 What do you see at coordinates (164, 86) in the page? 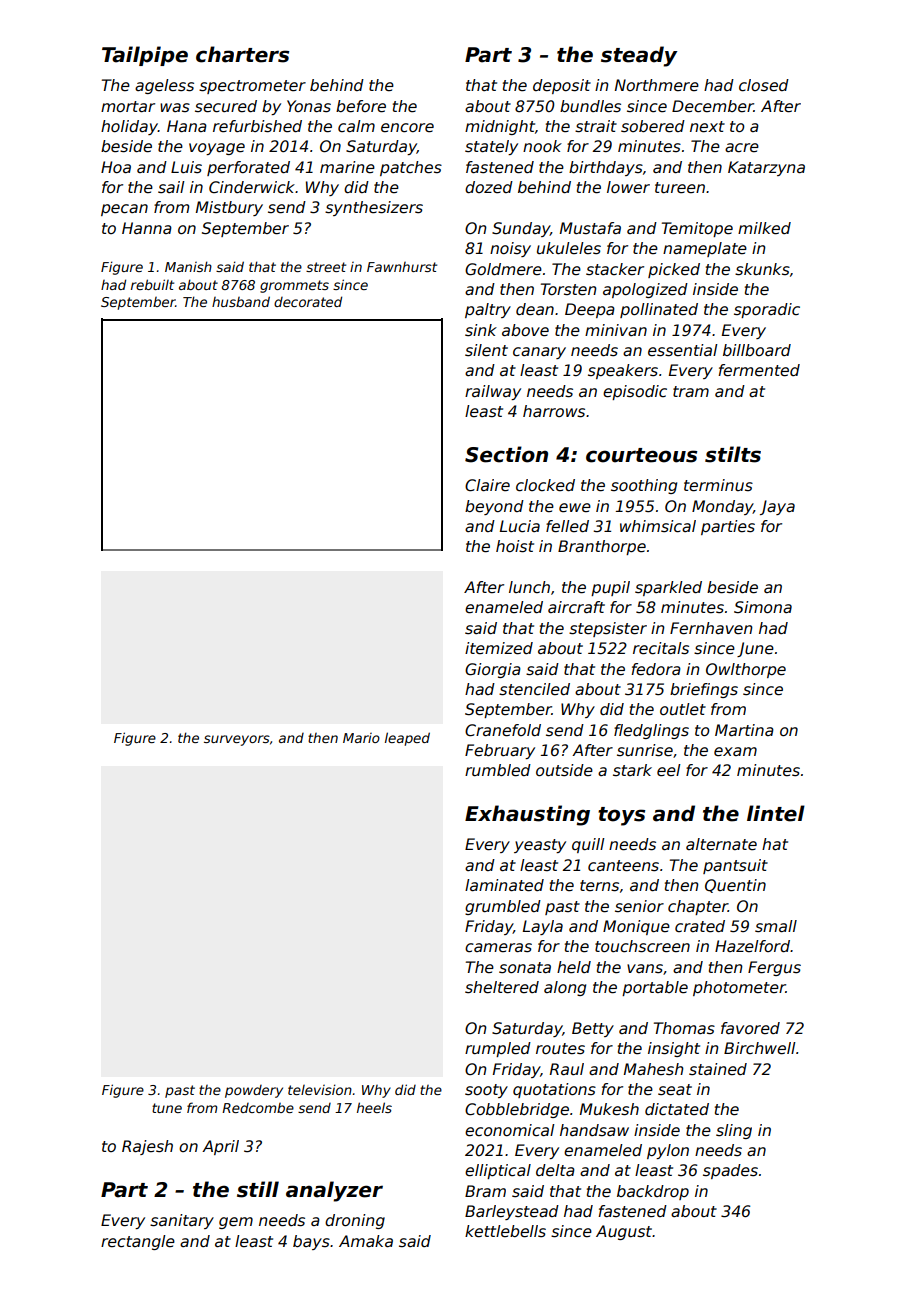
I see `ageless` at bounding box center [164, 86].
